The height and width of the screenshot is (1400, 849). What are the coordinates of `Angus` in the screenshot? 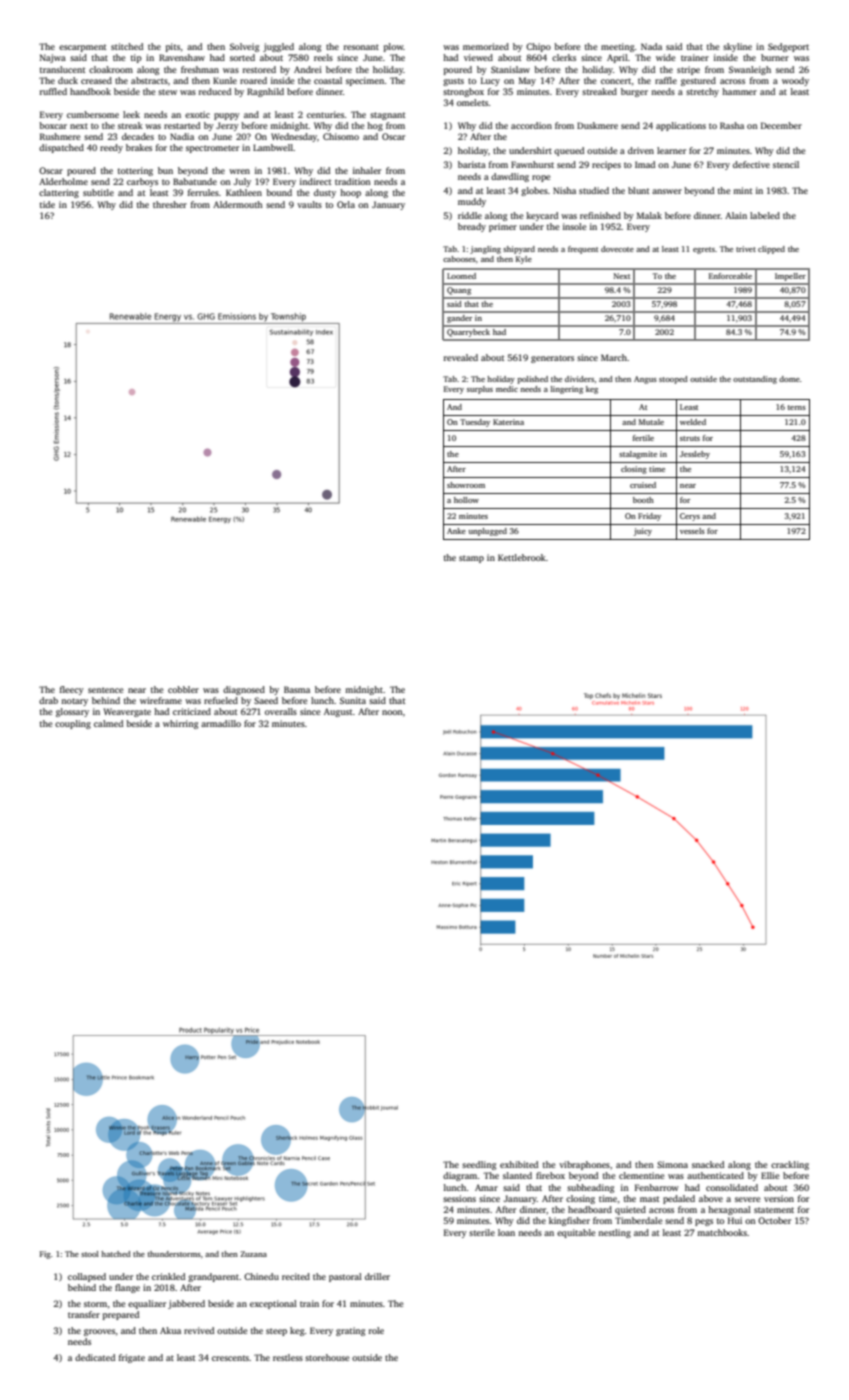 It's located at (645, 380).
